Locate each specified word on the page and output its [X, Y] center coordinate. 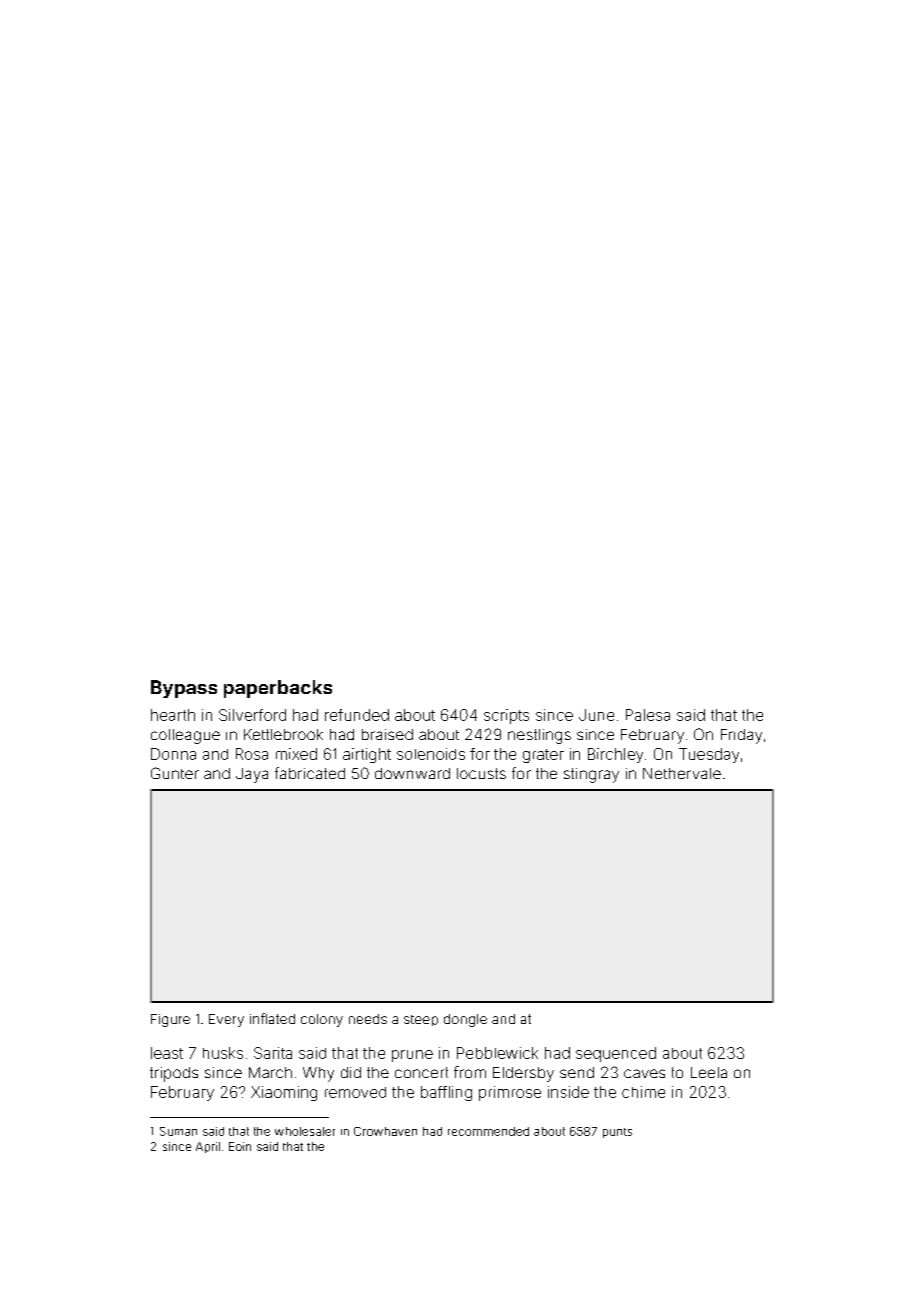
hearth [173, 715]
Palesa [648, 715]
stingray [591, 775]
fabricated [310, 773]
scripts [506, 716]
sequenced [616, 1054]
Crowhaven [385, 1131]
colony [322, 1020]
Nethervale [682, 773]
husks [223, 1053]
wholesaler [305, 1131]
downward [412, 773]
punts [617, 1133]
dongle [465, 1020]
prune [412, 1056]
